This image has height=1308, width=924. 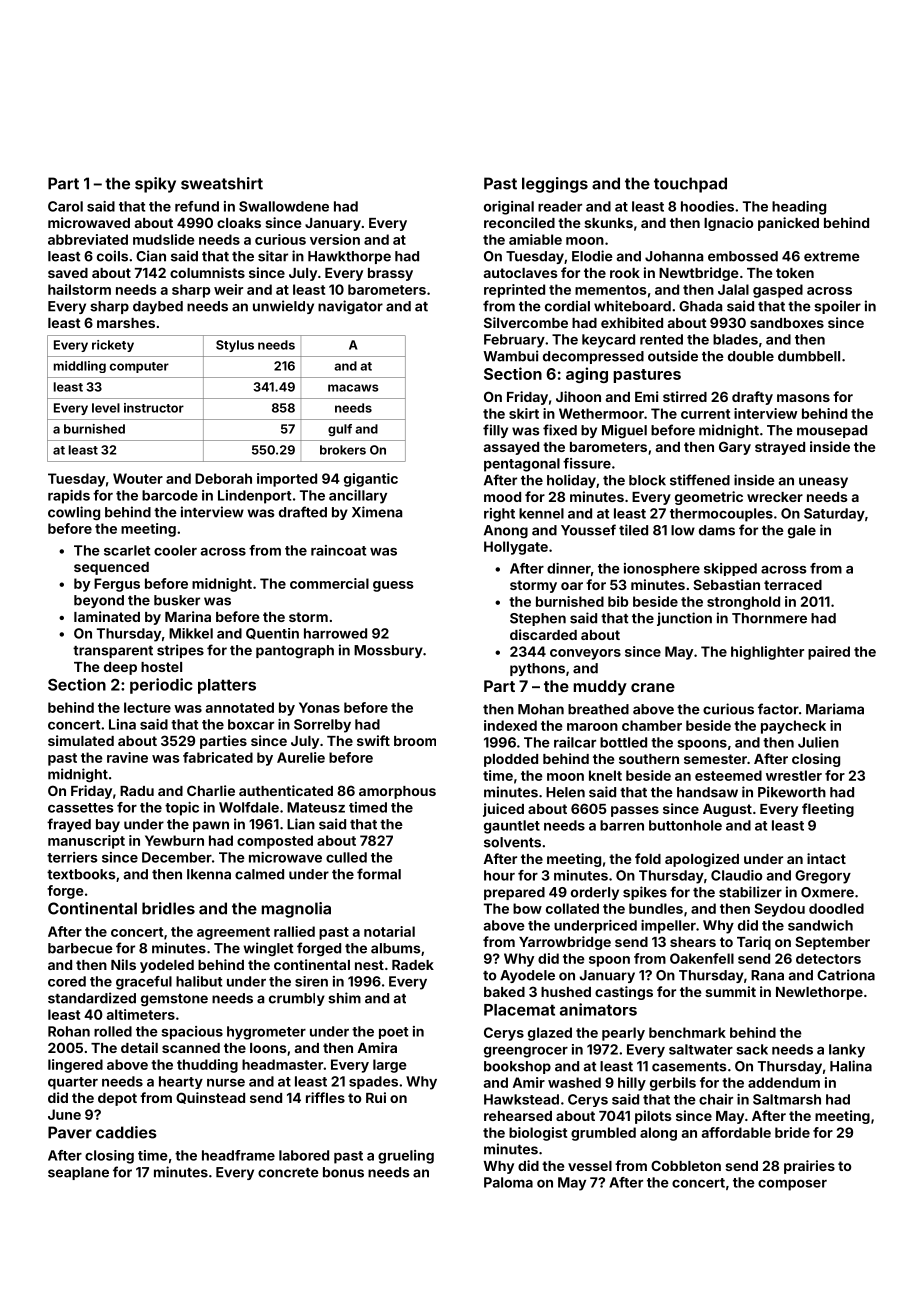 What do you see at coordinates (78, 1173) in the image?
I see `seaplane` at bounding box center [78, 1173].
